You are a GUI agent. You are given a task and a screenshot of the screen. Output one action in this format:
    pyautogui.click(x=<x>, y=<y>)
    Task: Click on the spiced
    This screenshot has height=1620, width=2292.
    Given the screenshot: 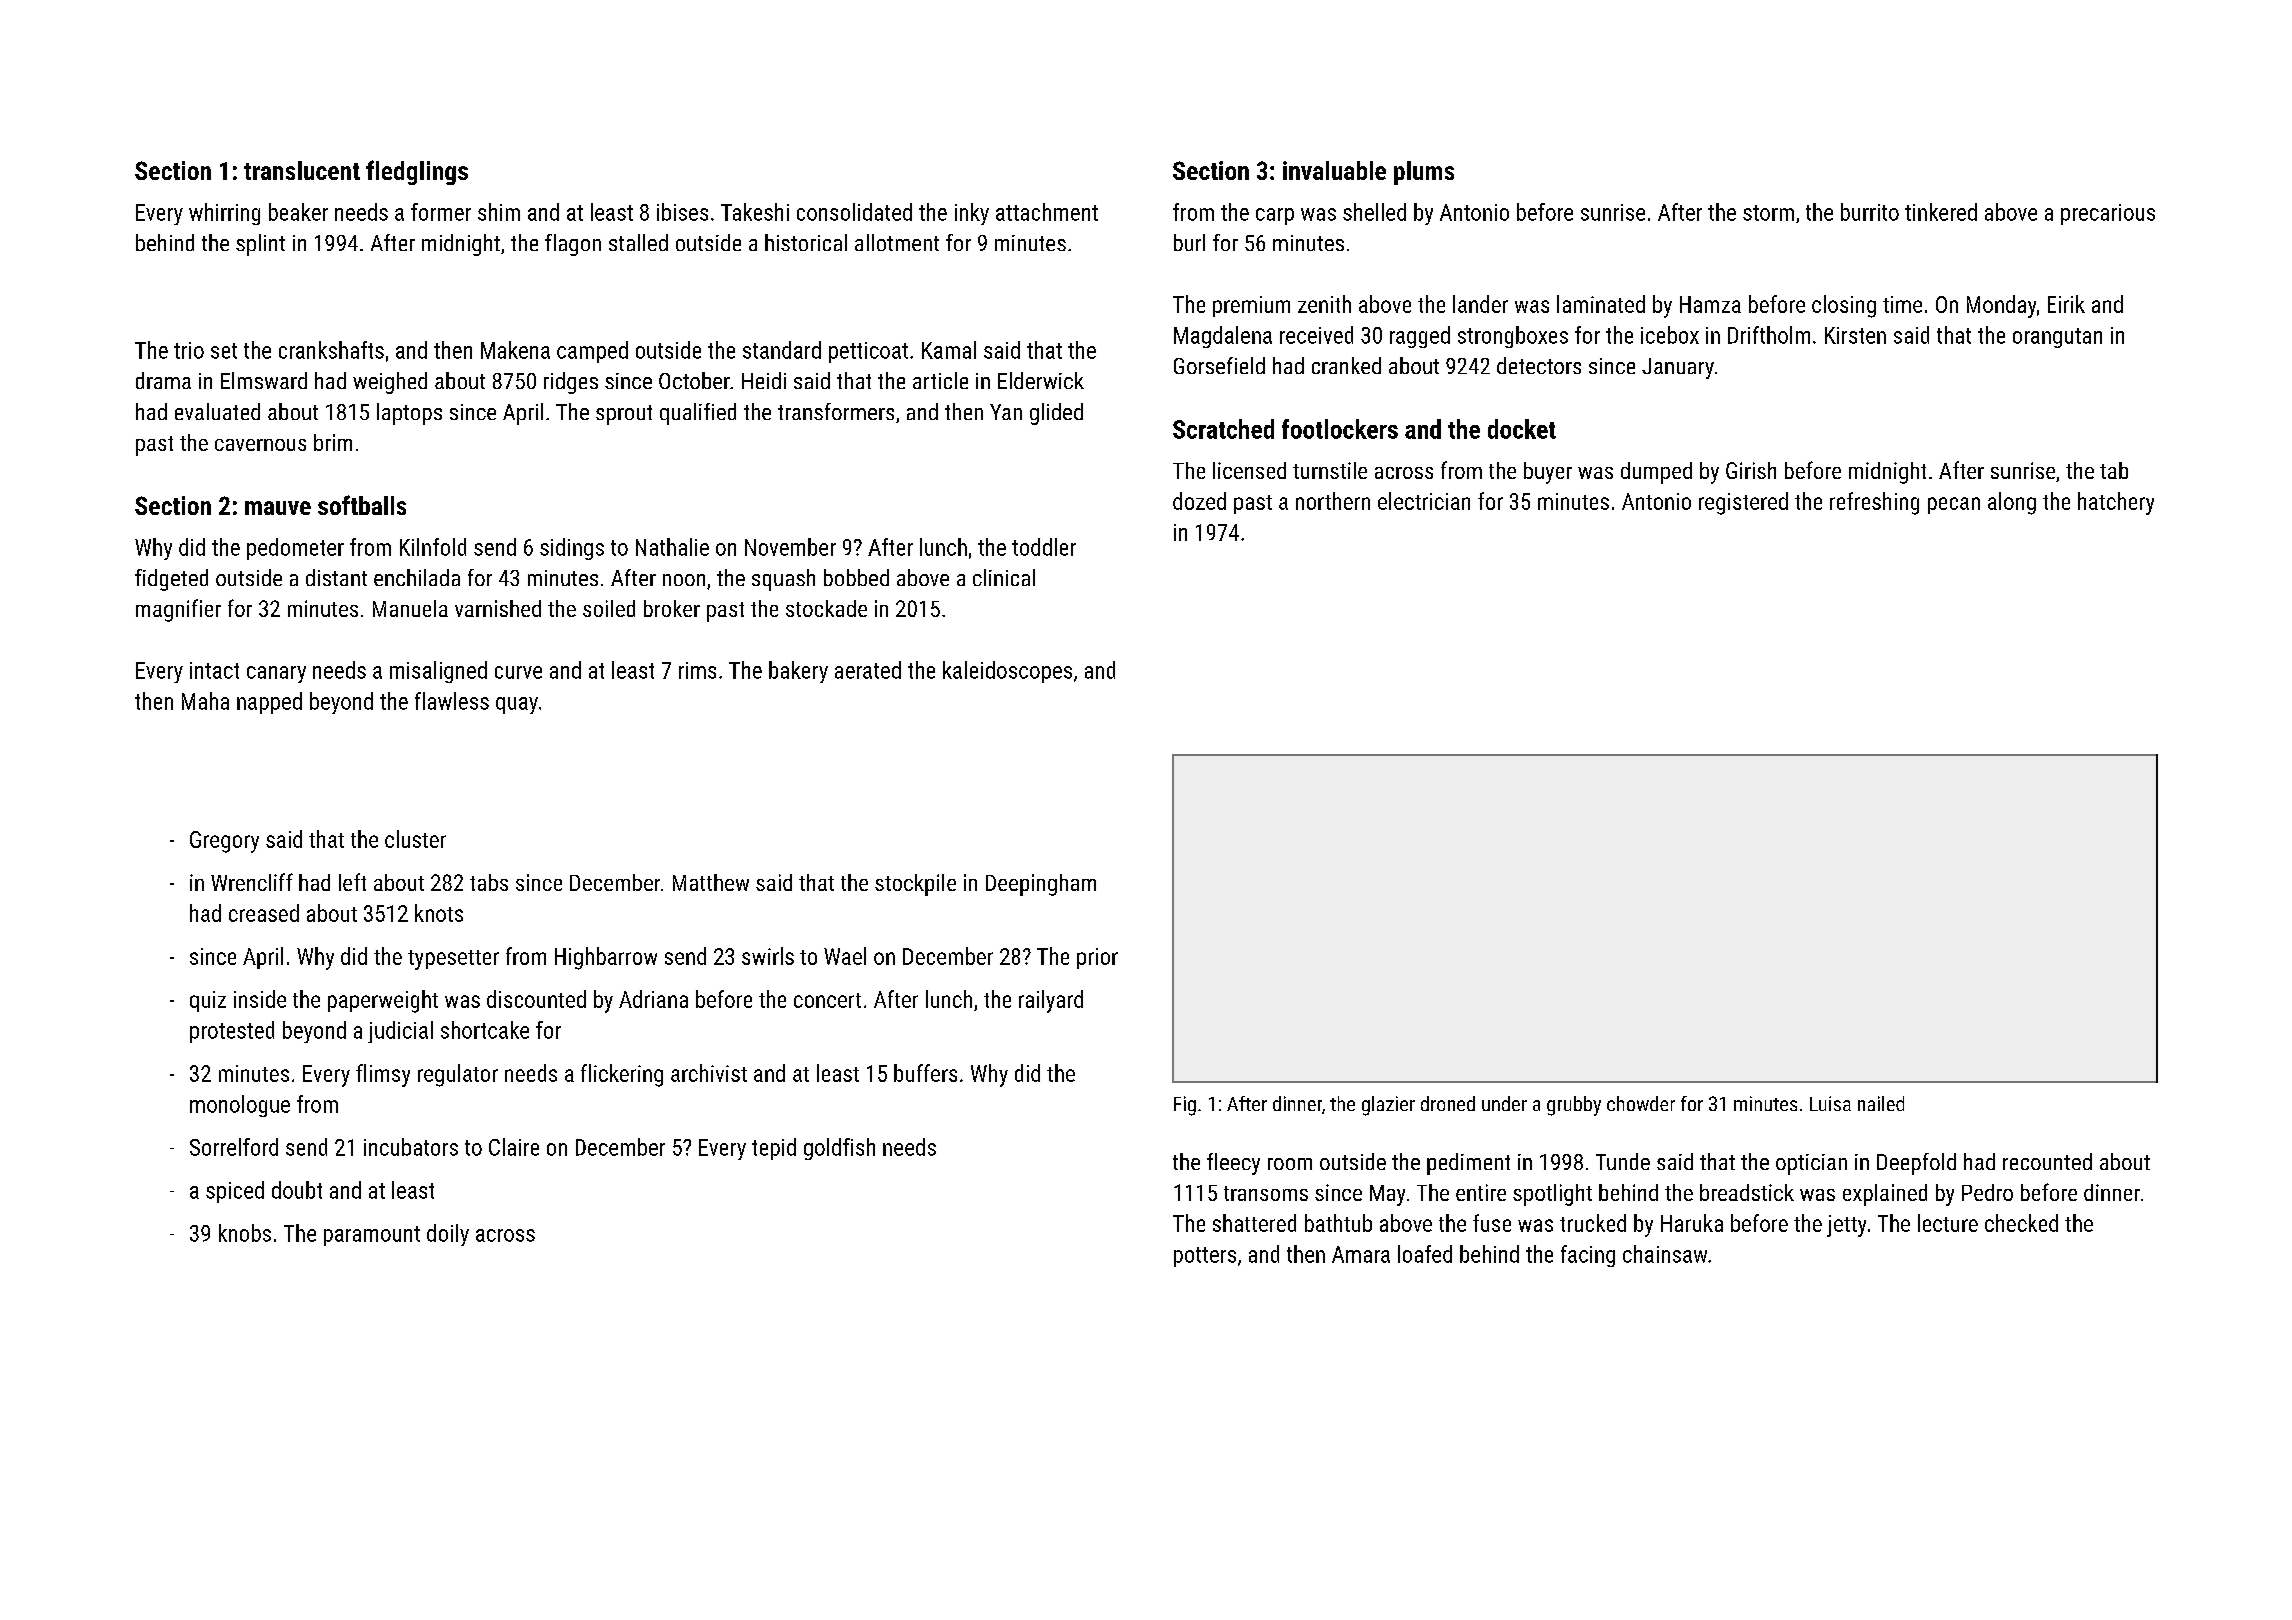 What is the action you would take?
    pyautogui.click(x=235, y=1192)
